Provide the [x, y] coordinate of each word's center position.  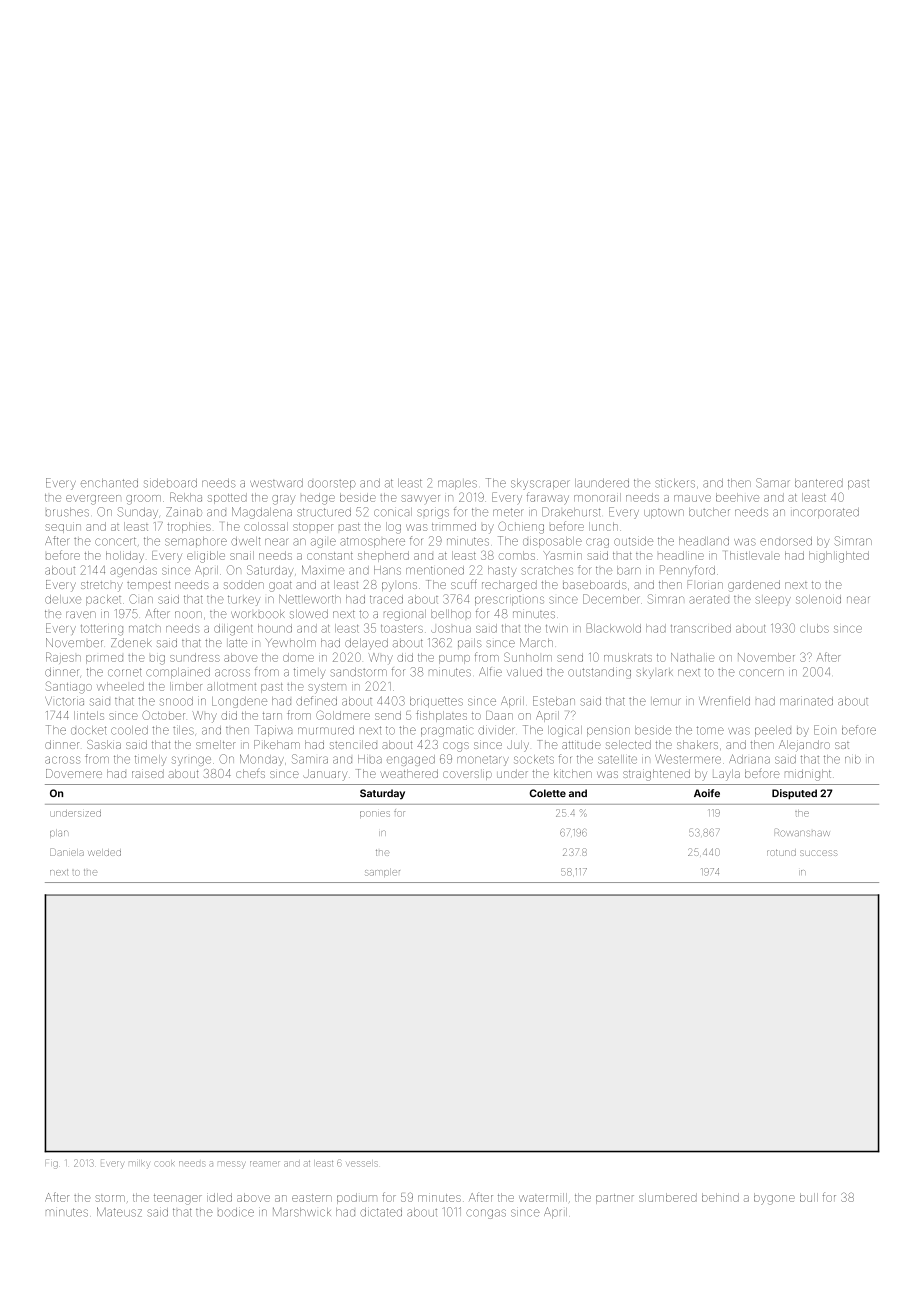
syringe [191, 761]
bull [809, 1197]
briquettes [436, 702]
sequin [63, 528]
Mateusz [119, 1212]
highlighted [839, 557]
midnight [808, 775]
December [611, 599]
